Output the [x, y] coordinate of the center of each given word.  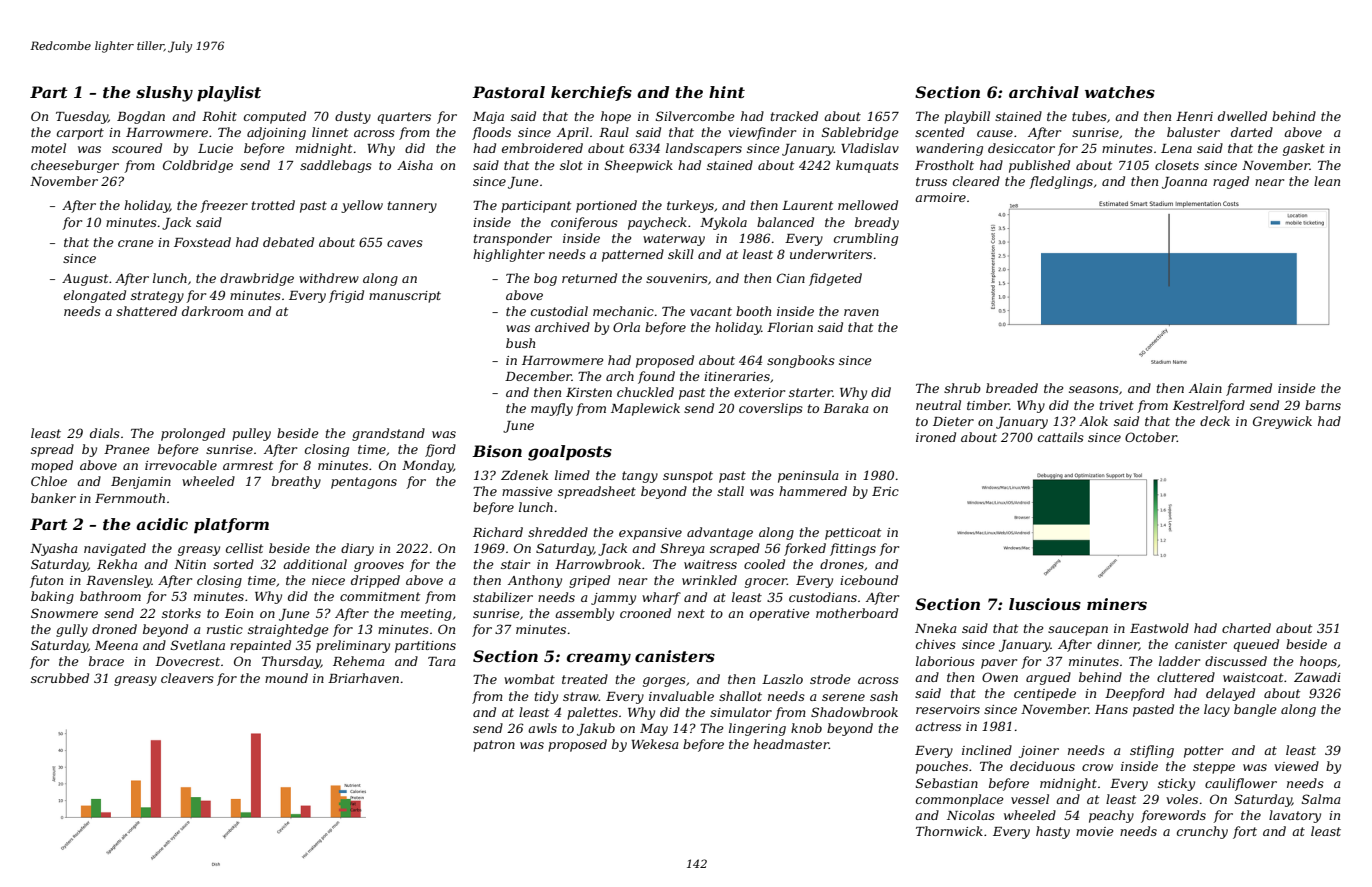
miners [1117, 604]
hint [727, 92]
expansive [650, 534]
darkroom [212, 311]
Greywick [1282, 422]
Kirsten [589, 392]
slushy [164, 94]
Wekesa [655, 744]
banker [53, 498]
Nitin [190, 564]
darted [1252, 132]
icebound [869, 580]
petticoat [853, 534]
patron [494, 746]
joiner [1039, 752]
